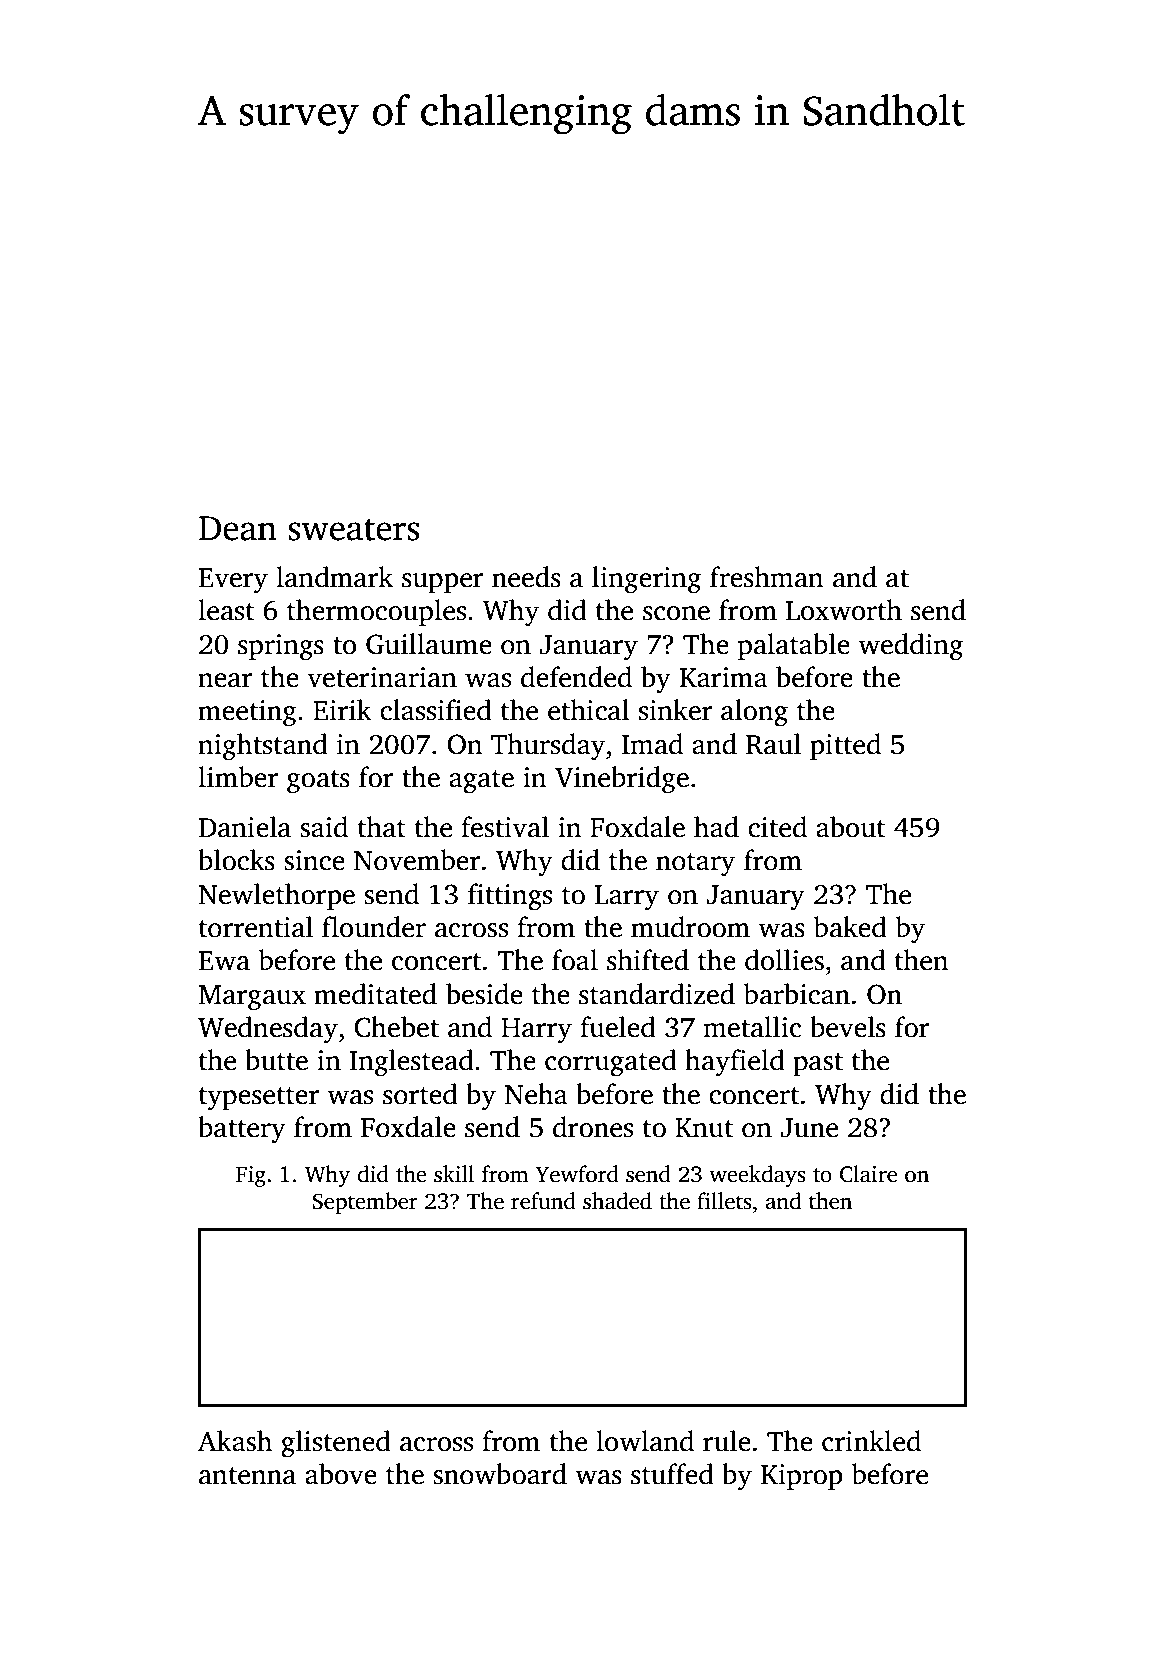  I want to click on lowland, so click(645, 1441).
